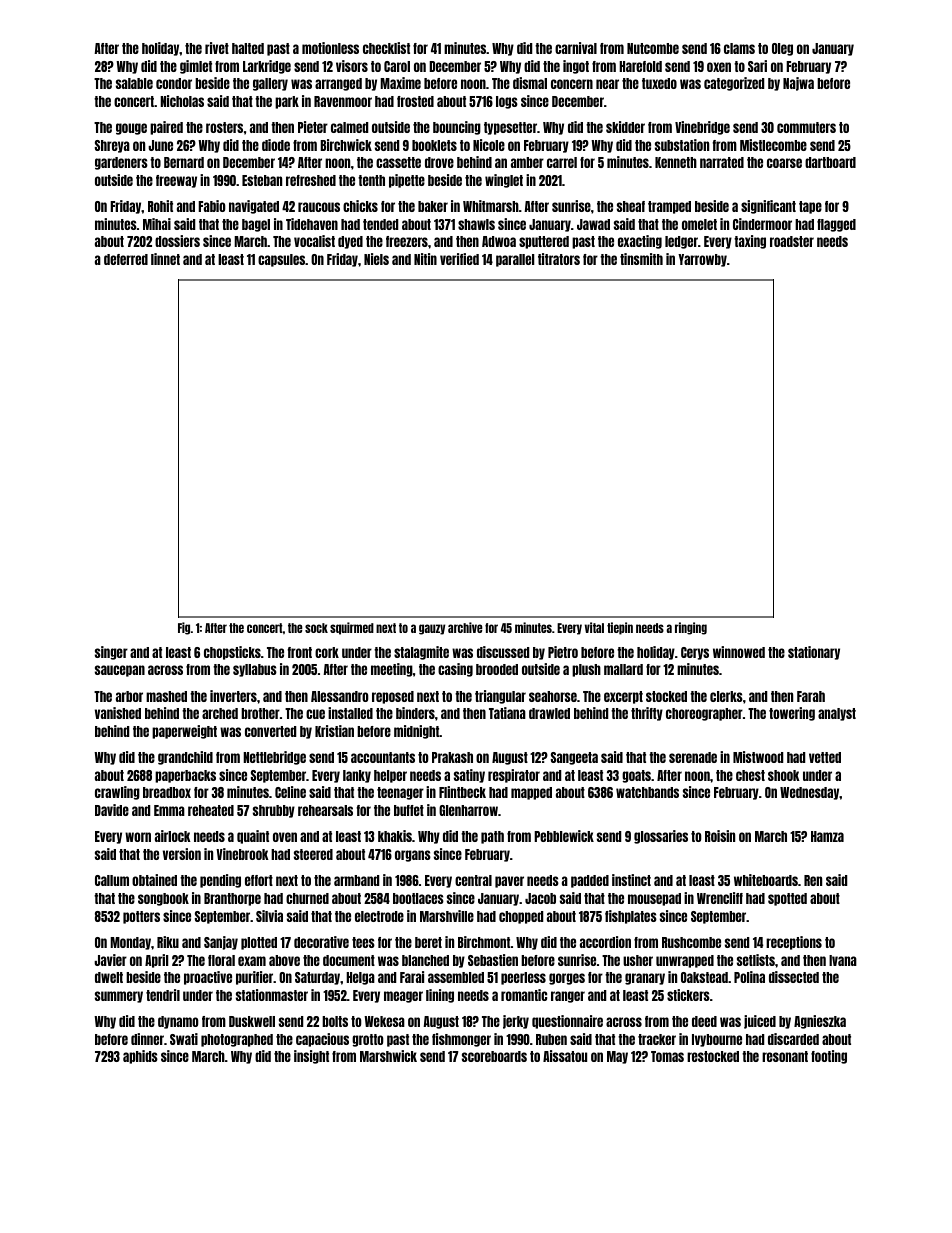  I want to click on tinsmith, so click(641, 259).
